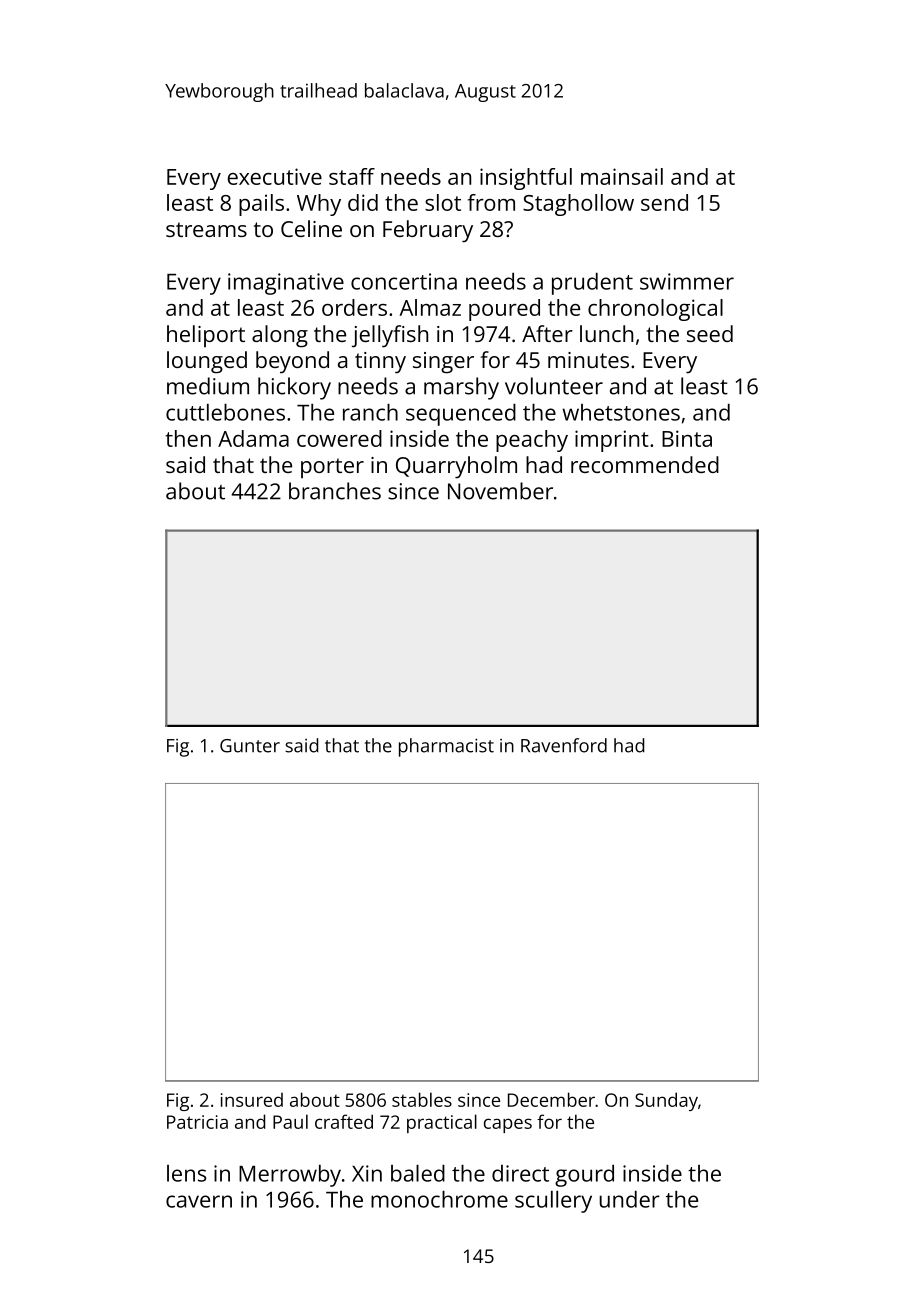 This document has height=1311, width=924. What do you see at coordinates (275, 176) in the document?
I see `executive` at bounding box center [275, 176].
